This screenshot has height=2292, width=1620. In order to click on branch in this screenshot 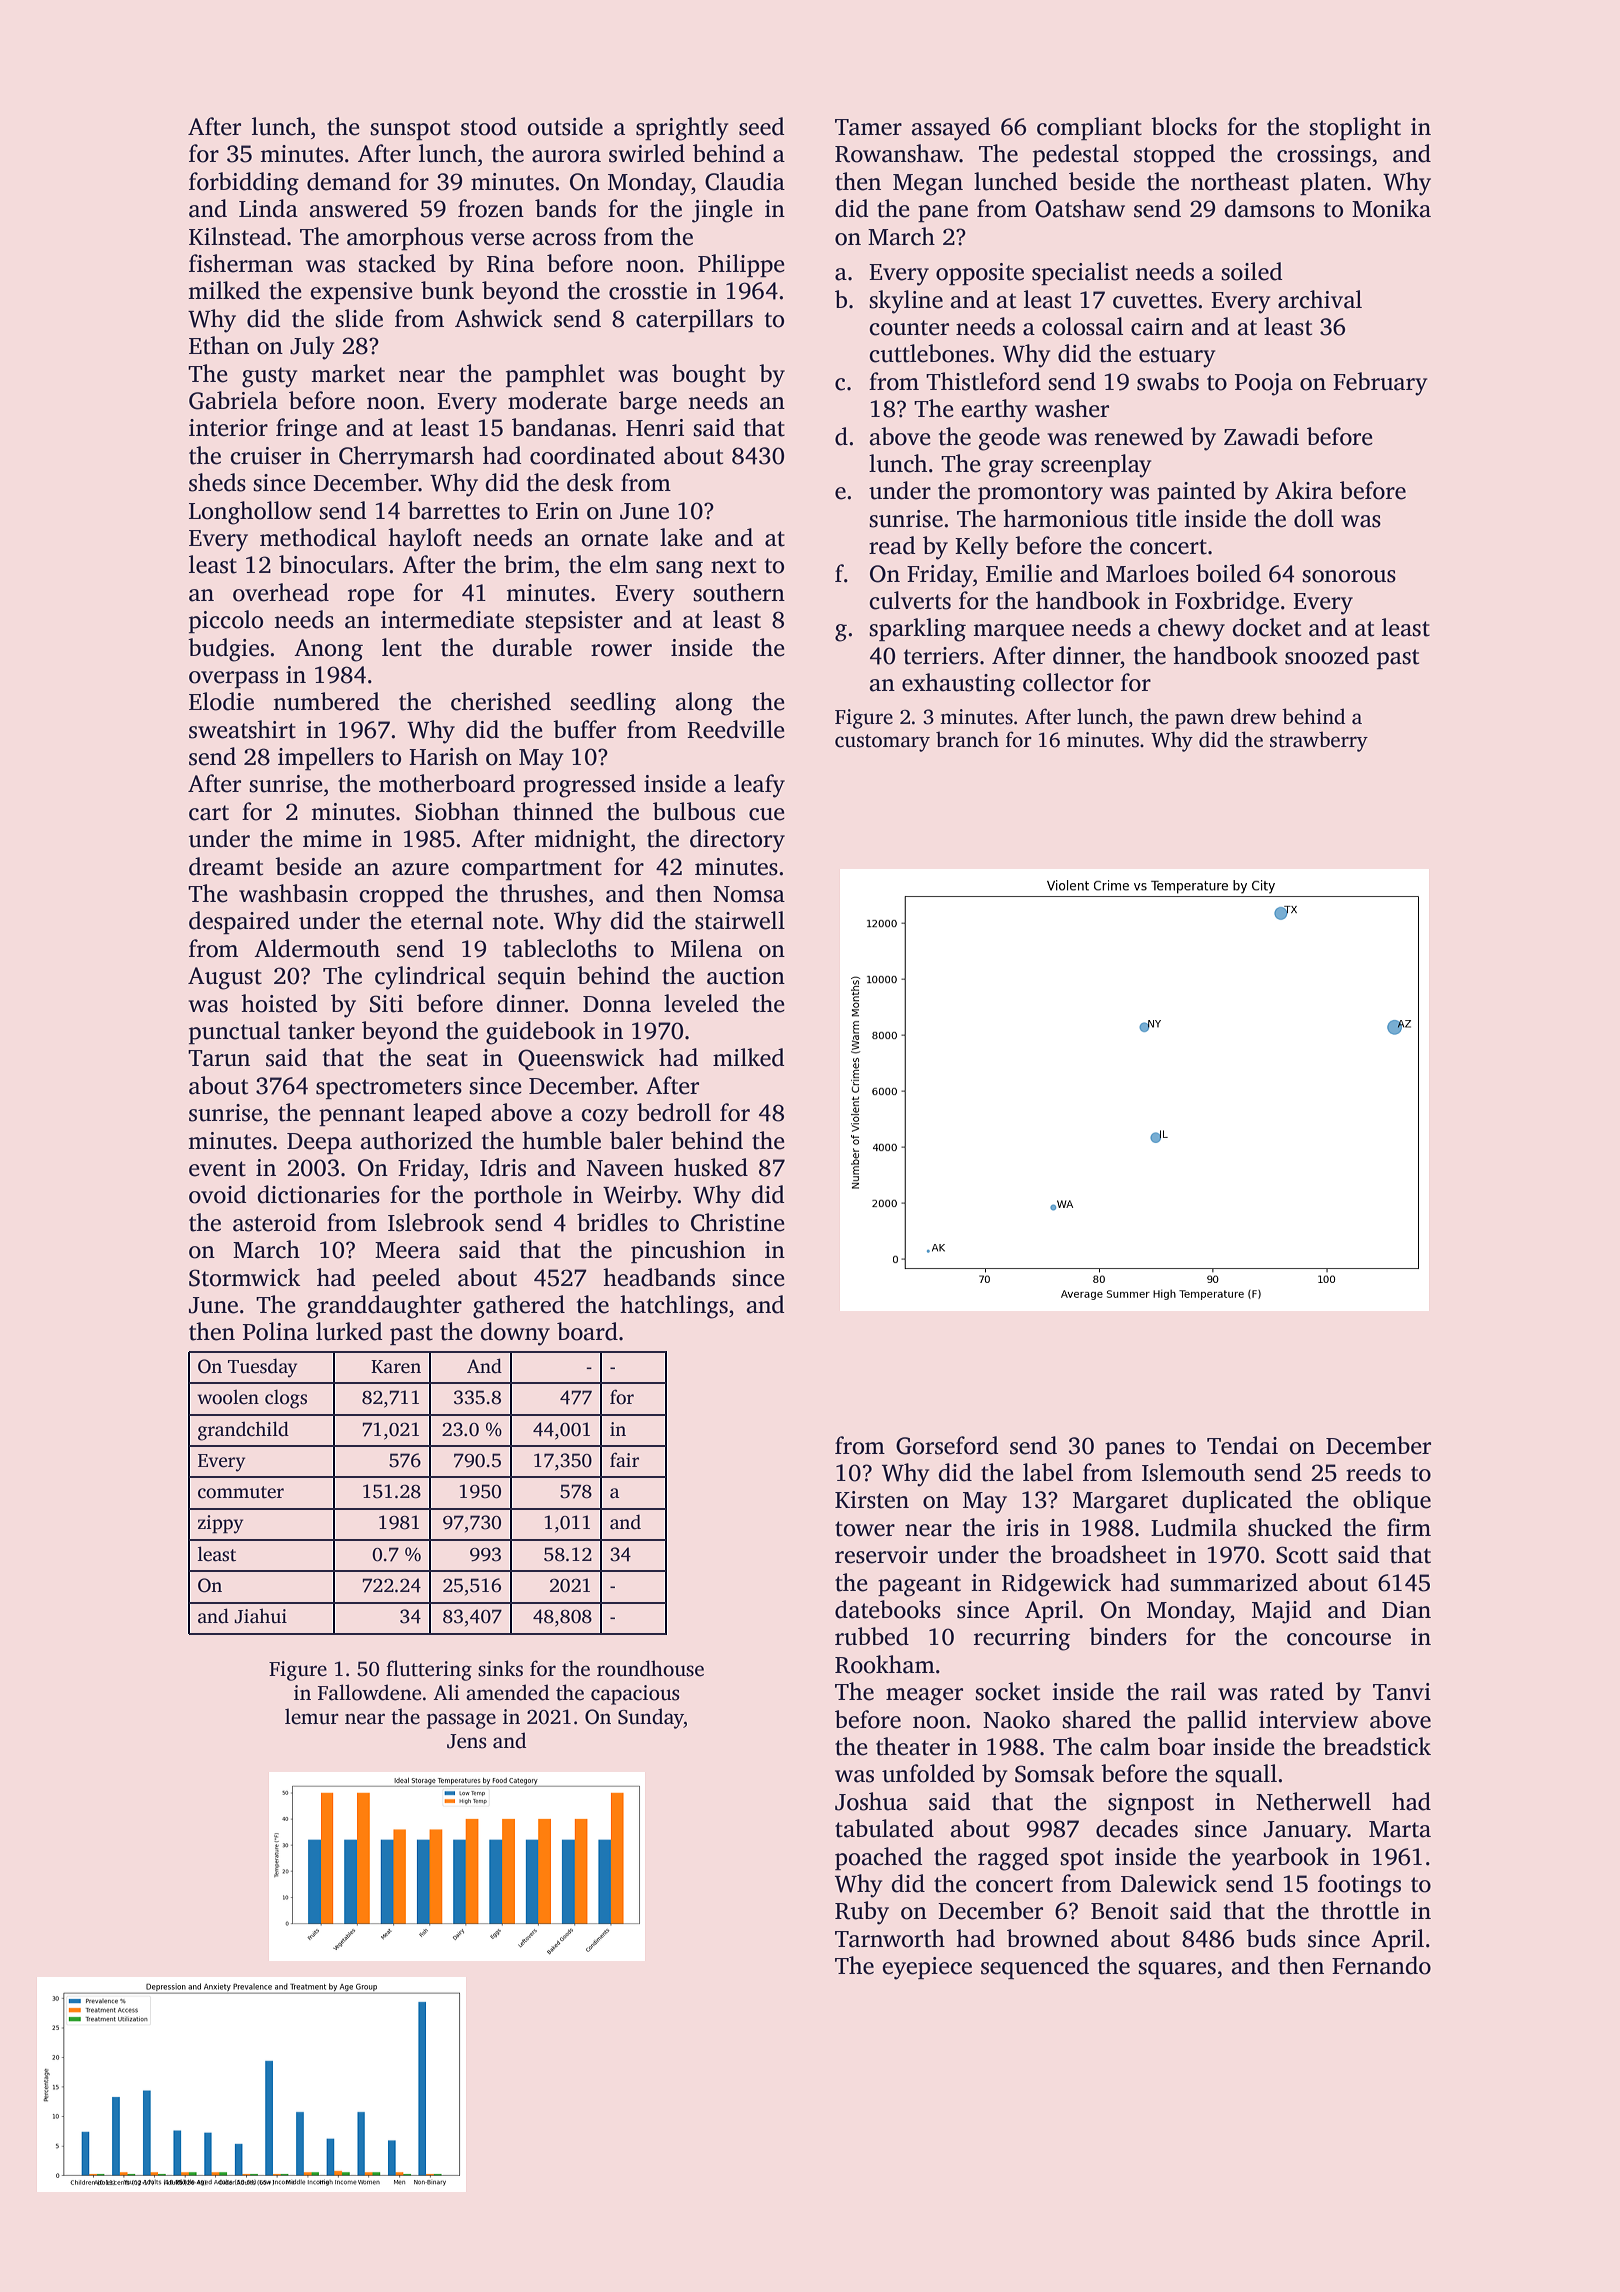, I will do `click(967, 739)`.
